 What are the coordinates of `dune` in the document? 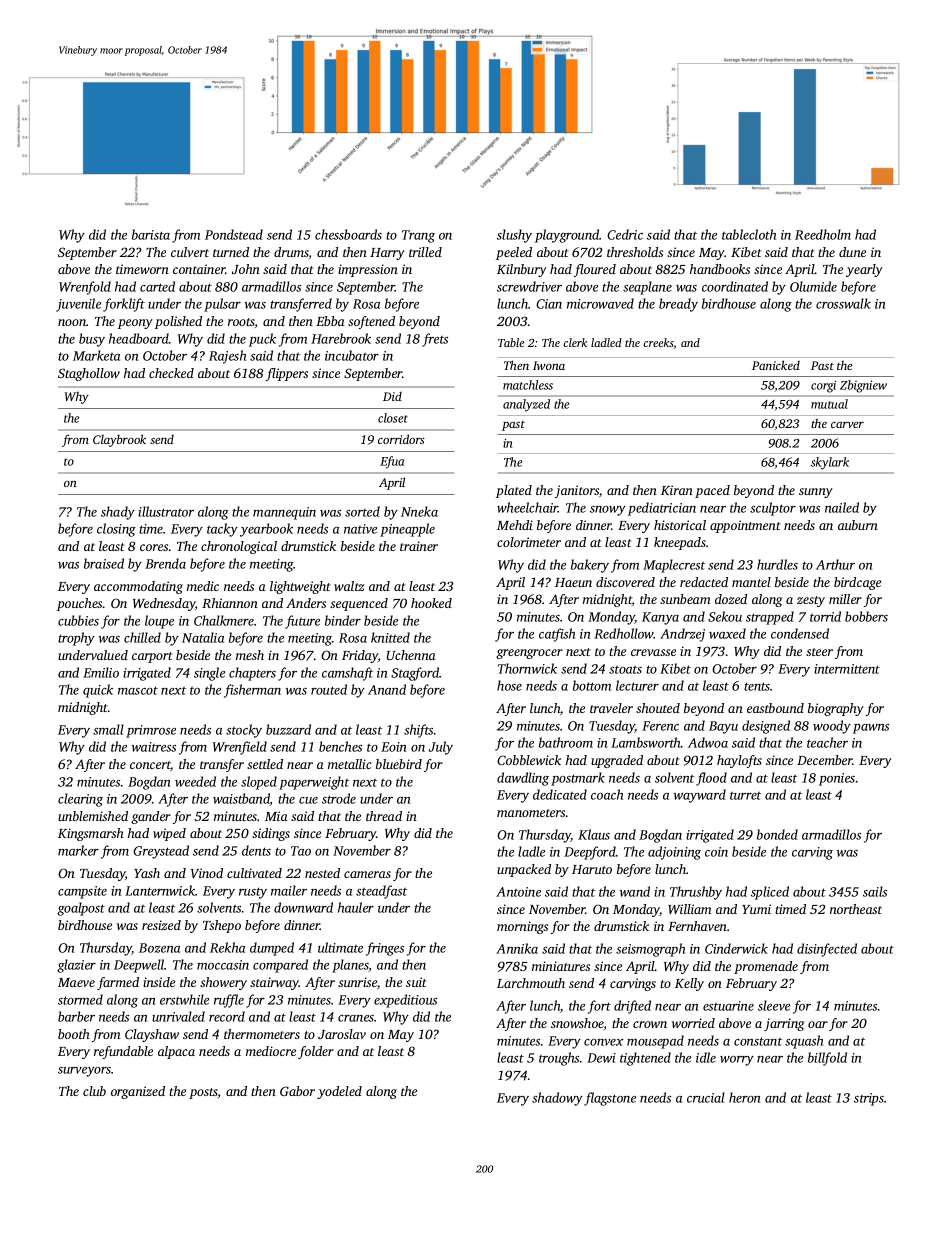 It's located at (852, 252).
